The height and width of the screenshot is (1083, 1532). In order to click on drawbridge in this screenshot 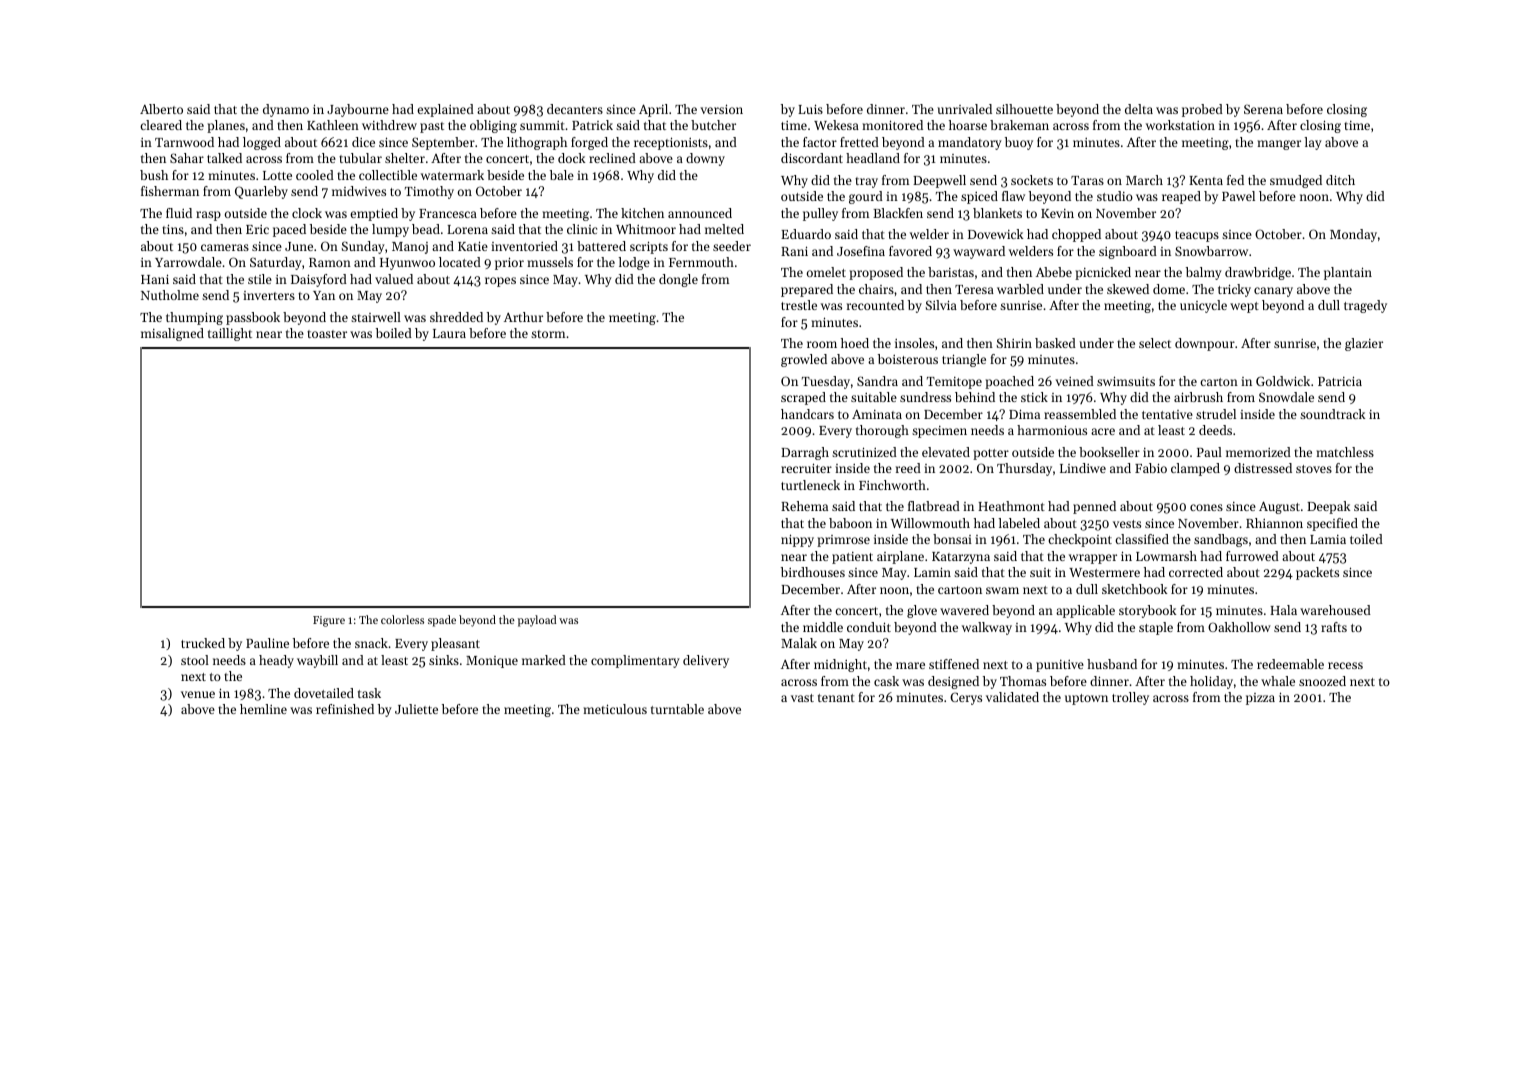, I will do `click(1258, 273)`.
